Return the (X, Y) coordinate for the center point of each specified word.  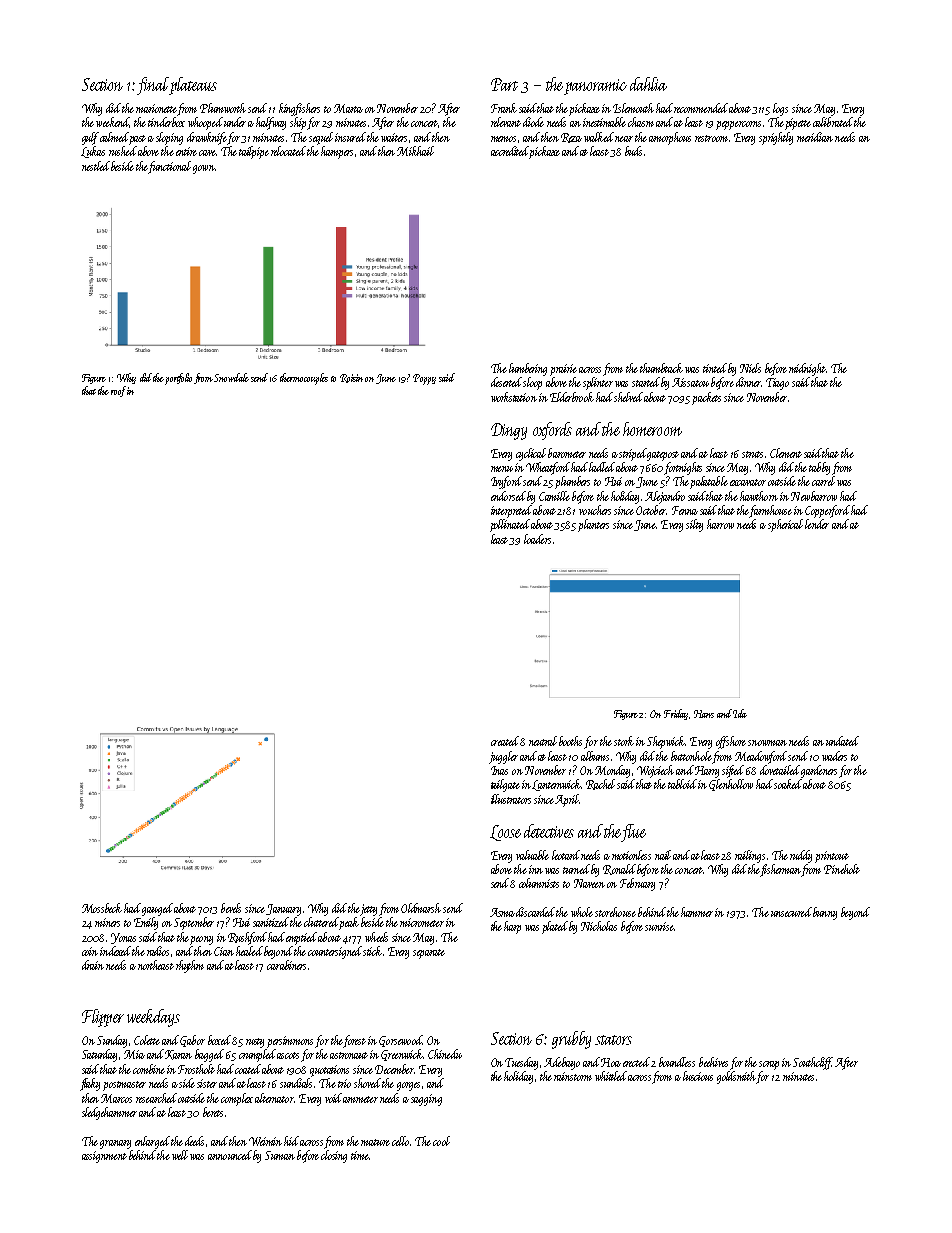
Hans (704, 714)
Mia (134, 1054)
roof (118, 391)
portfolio (178, 379)
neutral (543, 741)
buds (633, 151)
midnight (807, 369)
